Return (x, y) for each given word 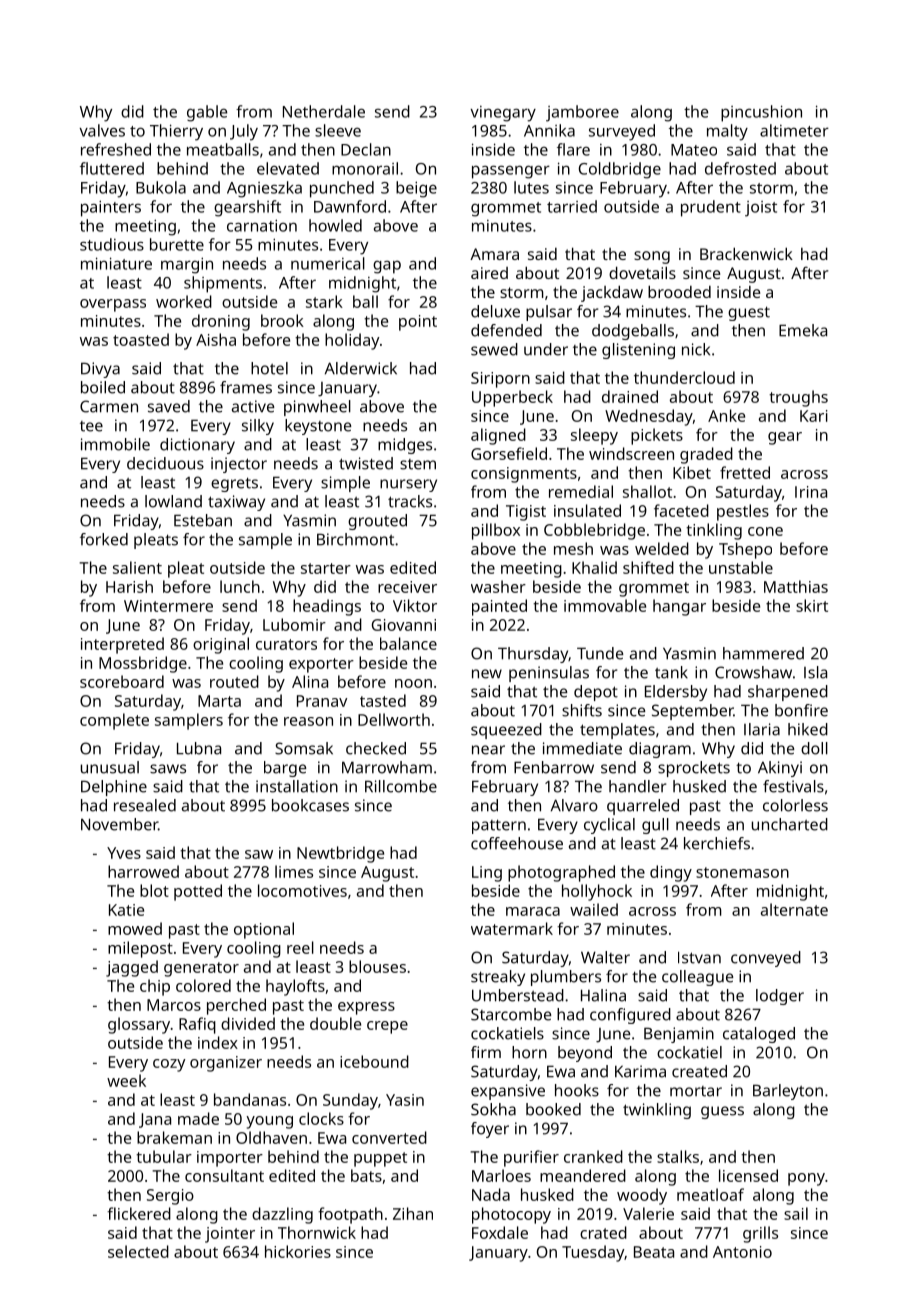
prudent (711, 208)
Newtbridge (340, 854)
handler (637, 786)
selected (138, 1251)
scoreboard (122, 681)
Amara (494, 254)
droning (221, 322)
